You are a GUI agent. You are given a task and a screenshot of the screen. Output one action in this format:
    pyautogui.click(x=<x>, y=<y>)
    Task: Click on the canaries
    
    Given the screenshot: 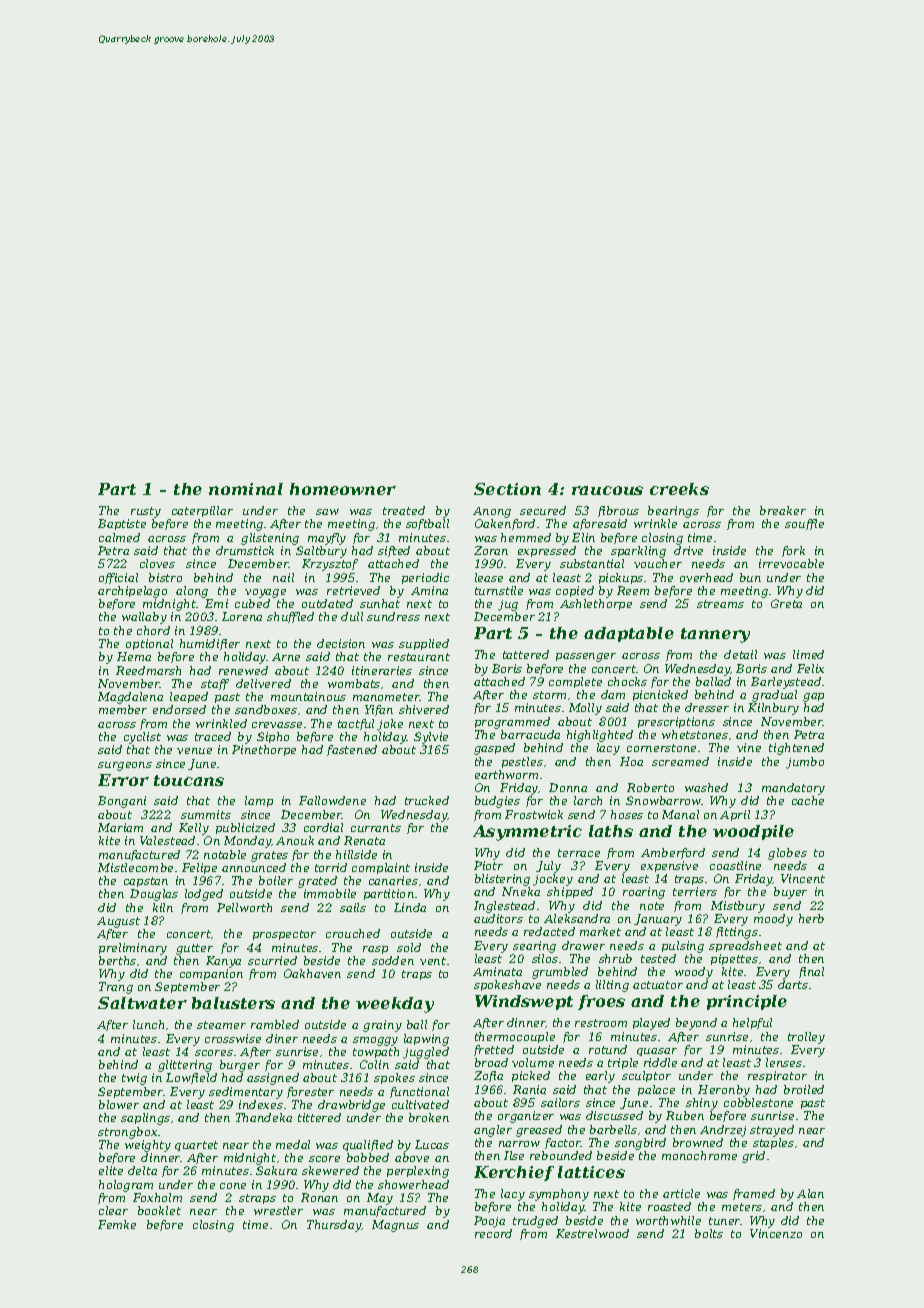 What is the action you would take?
    pyautogui.click(x=393, y=880)
